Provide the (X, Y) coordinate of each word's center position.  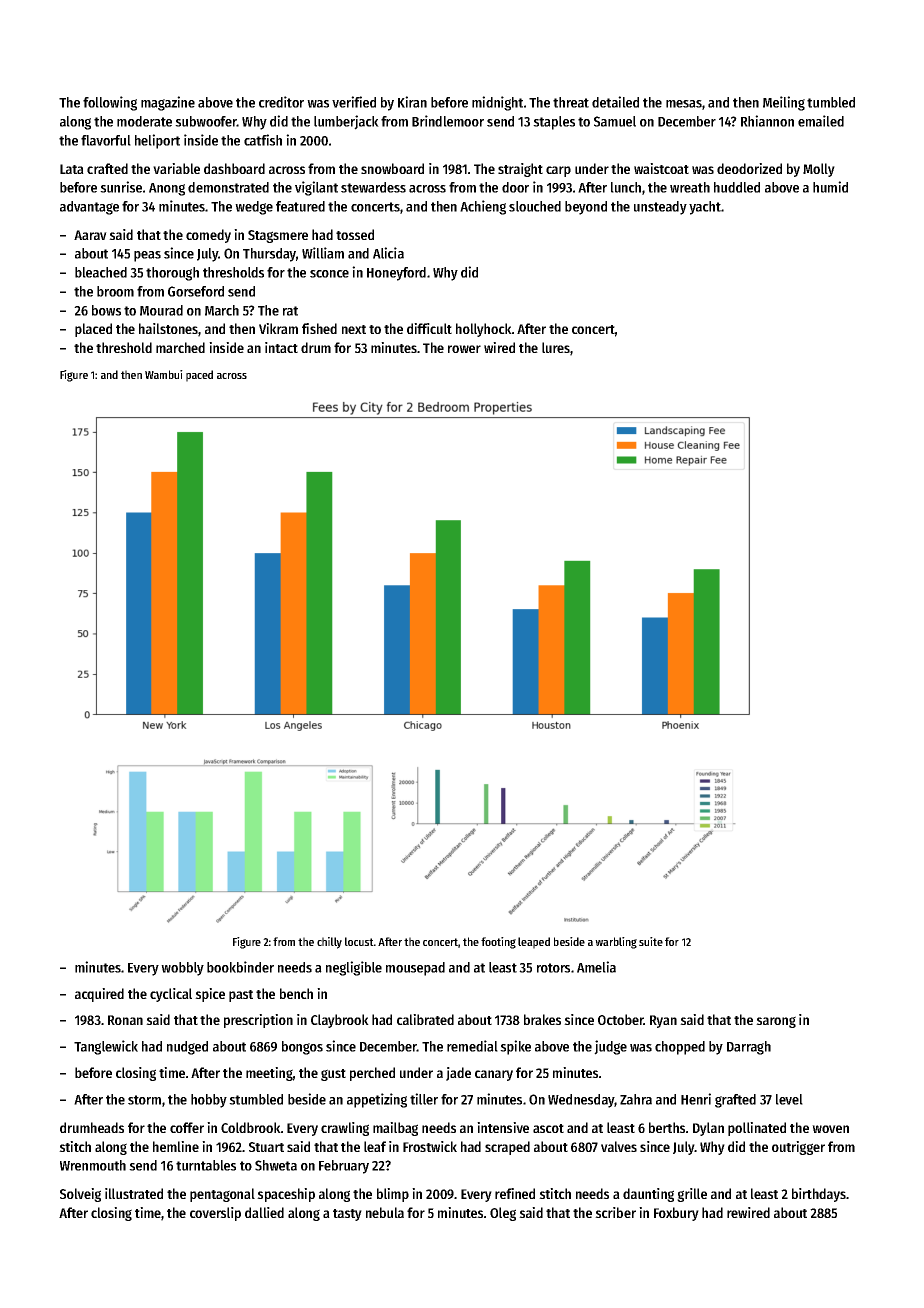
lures (556, 347)
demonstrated (228, 187)
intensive (503, 1127)
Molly (819, 170)
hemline (176, 1146)
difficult (429, 328)
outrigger (798, 1148)
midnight (497, 103)
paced (199, 376)
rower (464, 349)
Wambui (164, 374)
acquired (99, 995)
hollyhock (484, 330)
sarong (776, 1022)
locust (359, 941)
